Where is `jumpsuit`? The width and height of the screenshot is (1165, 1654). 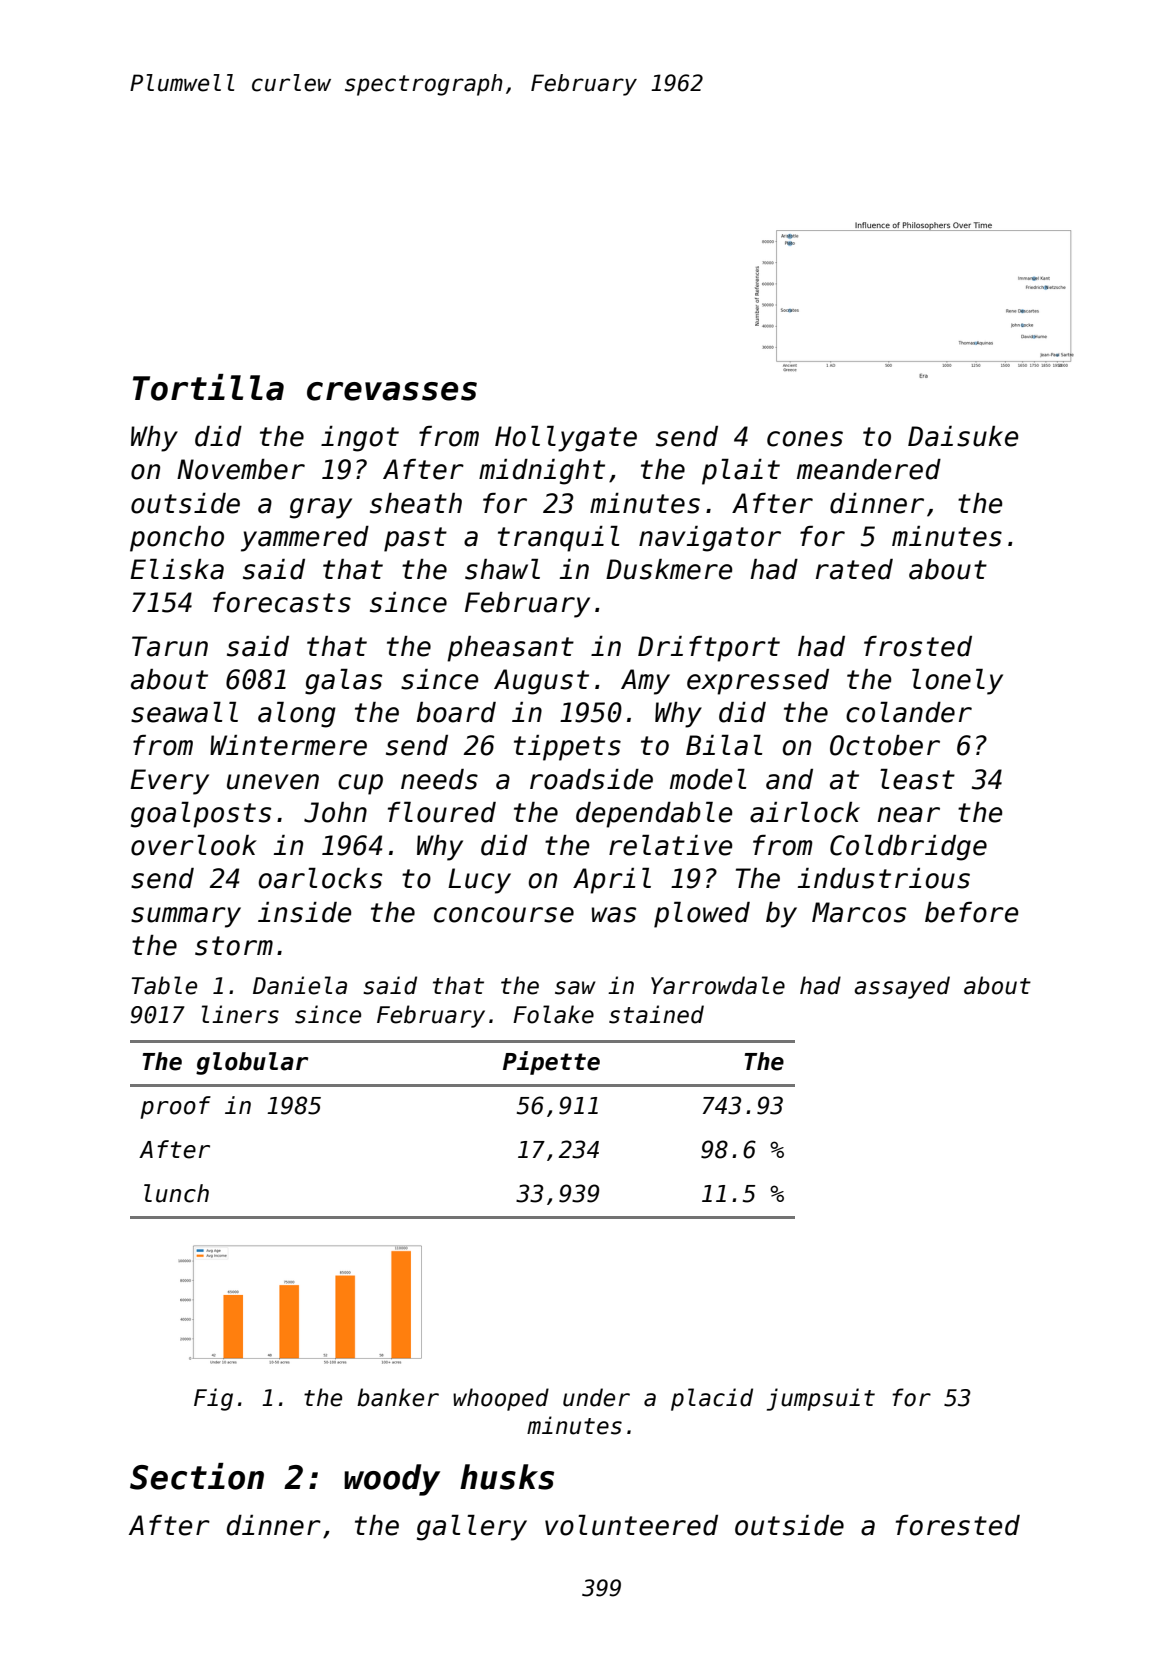 jumpsuit is located at coordinates (821, 1399).
